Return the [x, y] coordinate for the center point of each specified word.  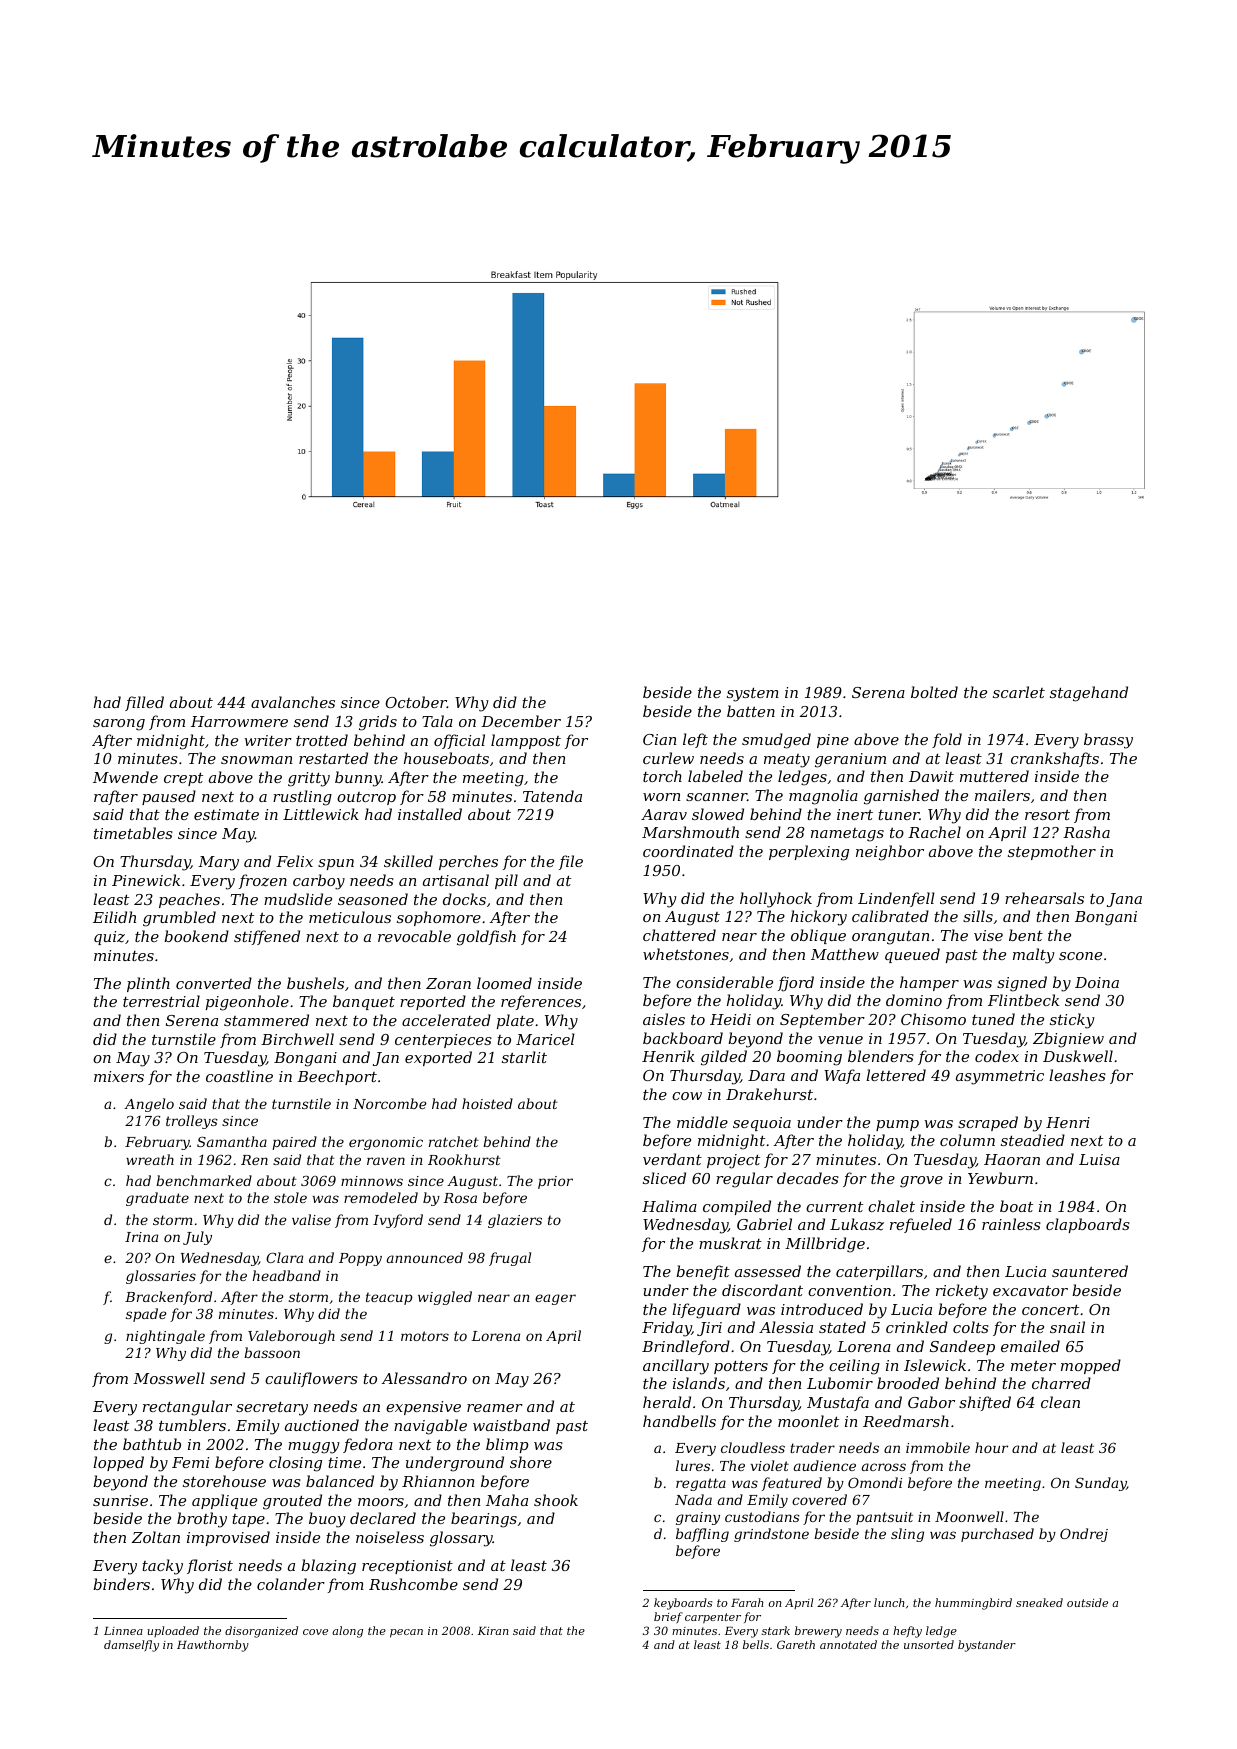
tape [248, 1520]
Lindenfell [896, 899]
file [571, 862]
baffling [702, 1535]
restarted [333, 758]
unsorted [929, 1644]
